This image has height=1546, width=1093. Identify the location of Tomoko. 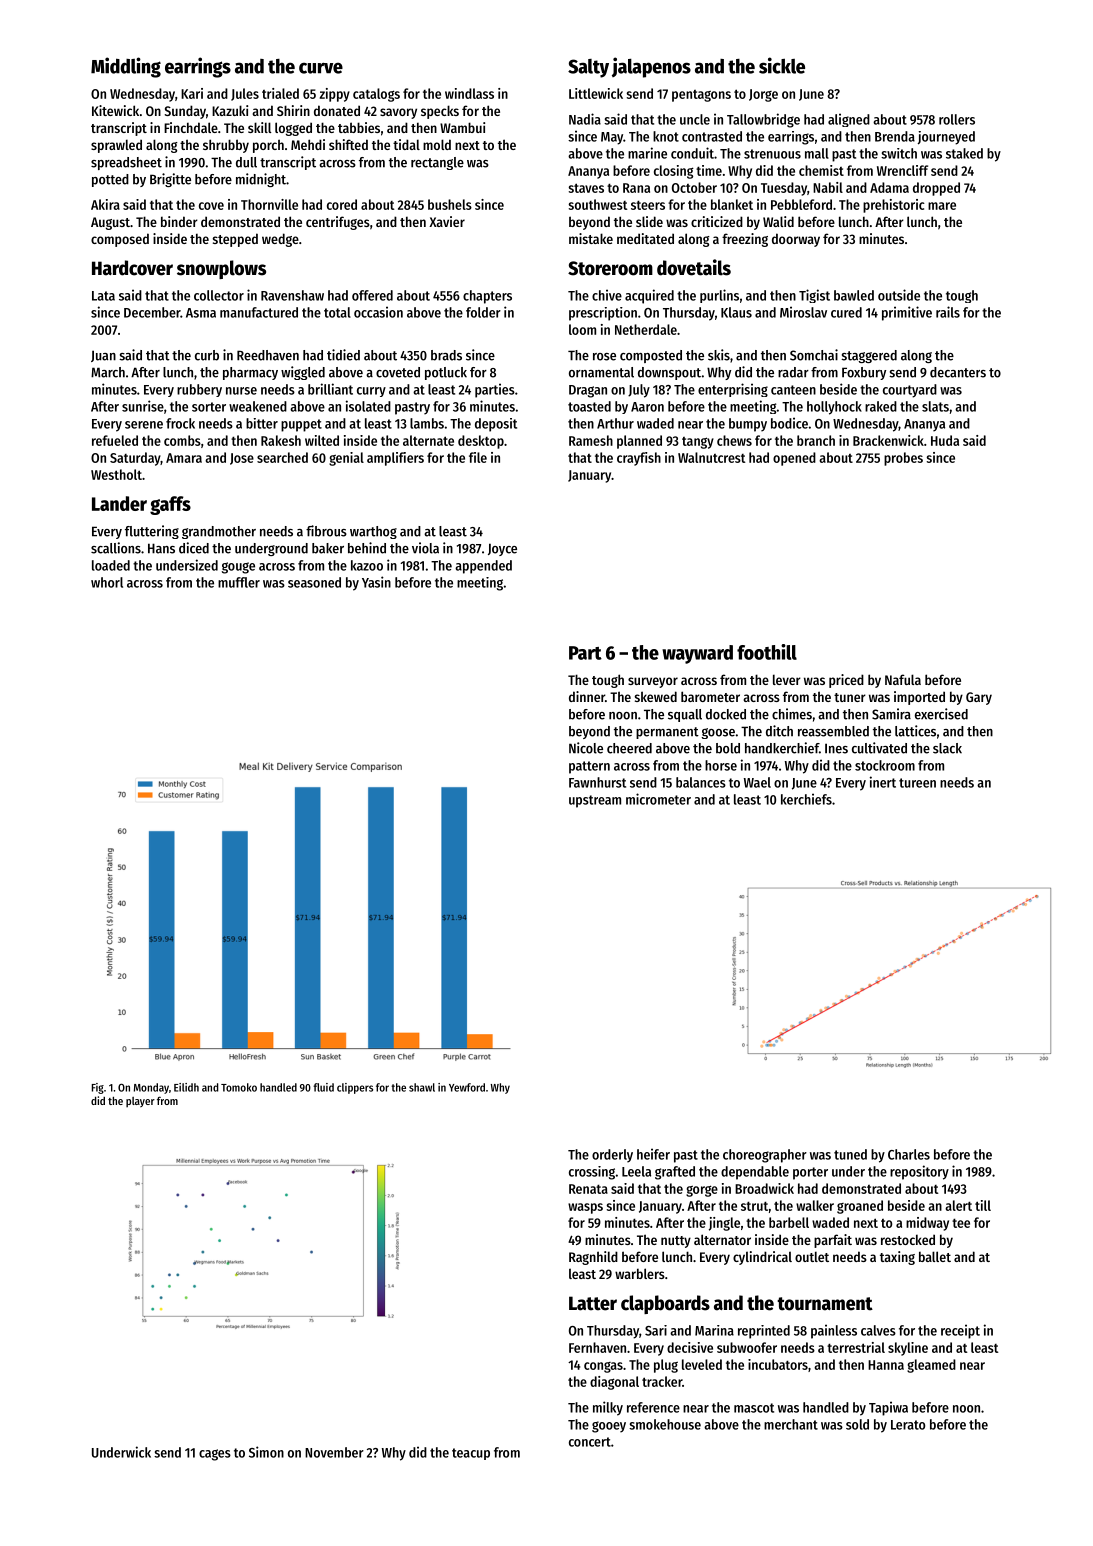
(239, 1087).
